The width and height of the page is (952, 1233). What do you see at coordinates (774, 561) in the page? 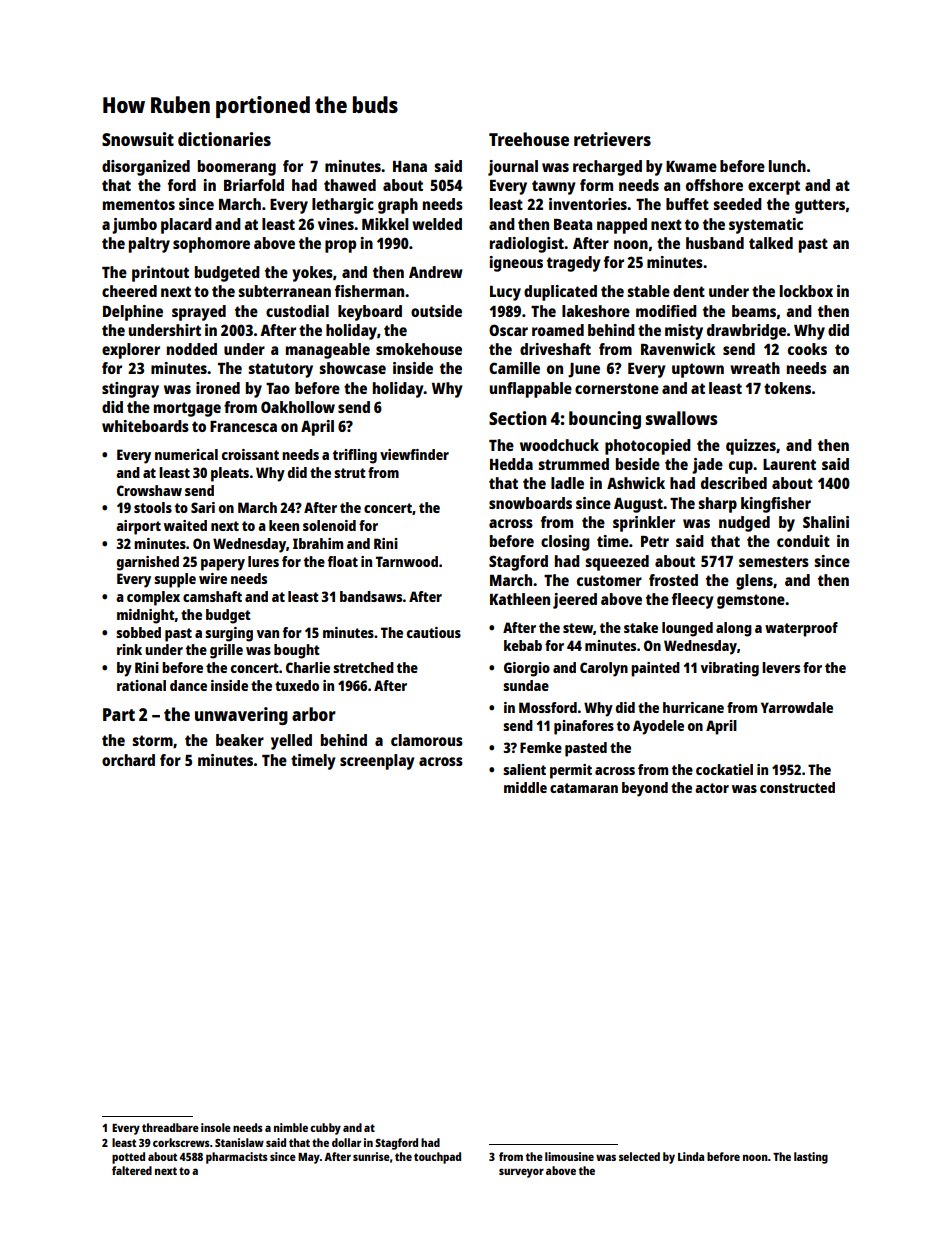
I see `semesters` at bounding box center [774, 561].
